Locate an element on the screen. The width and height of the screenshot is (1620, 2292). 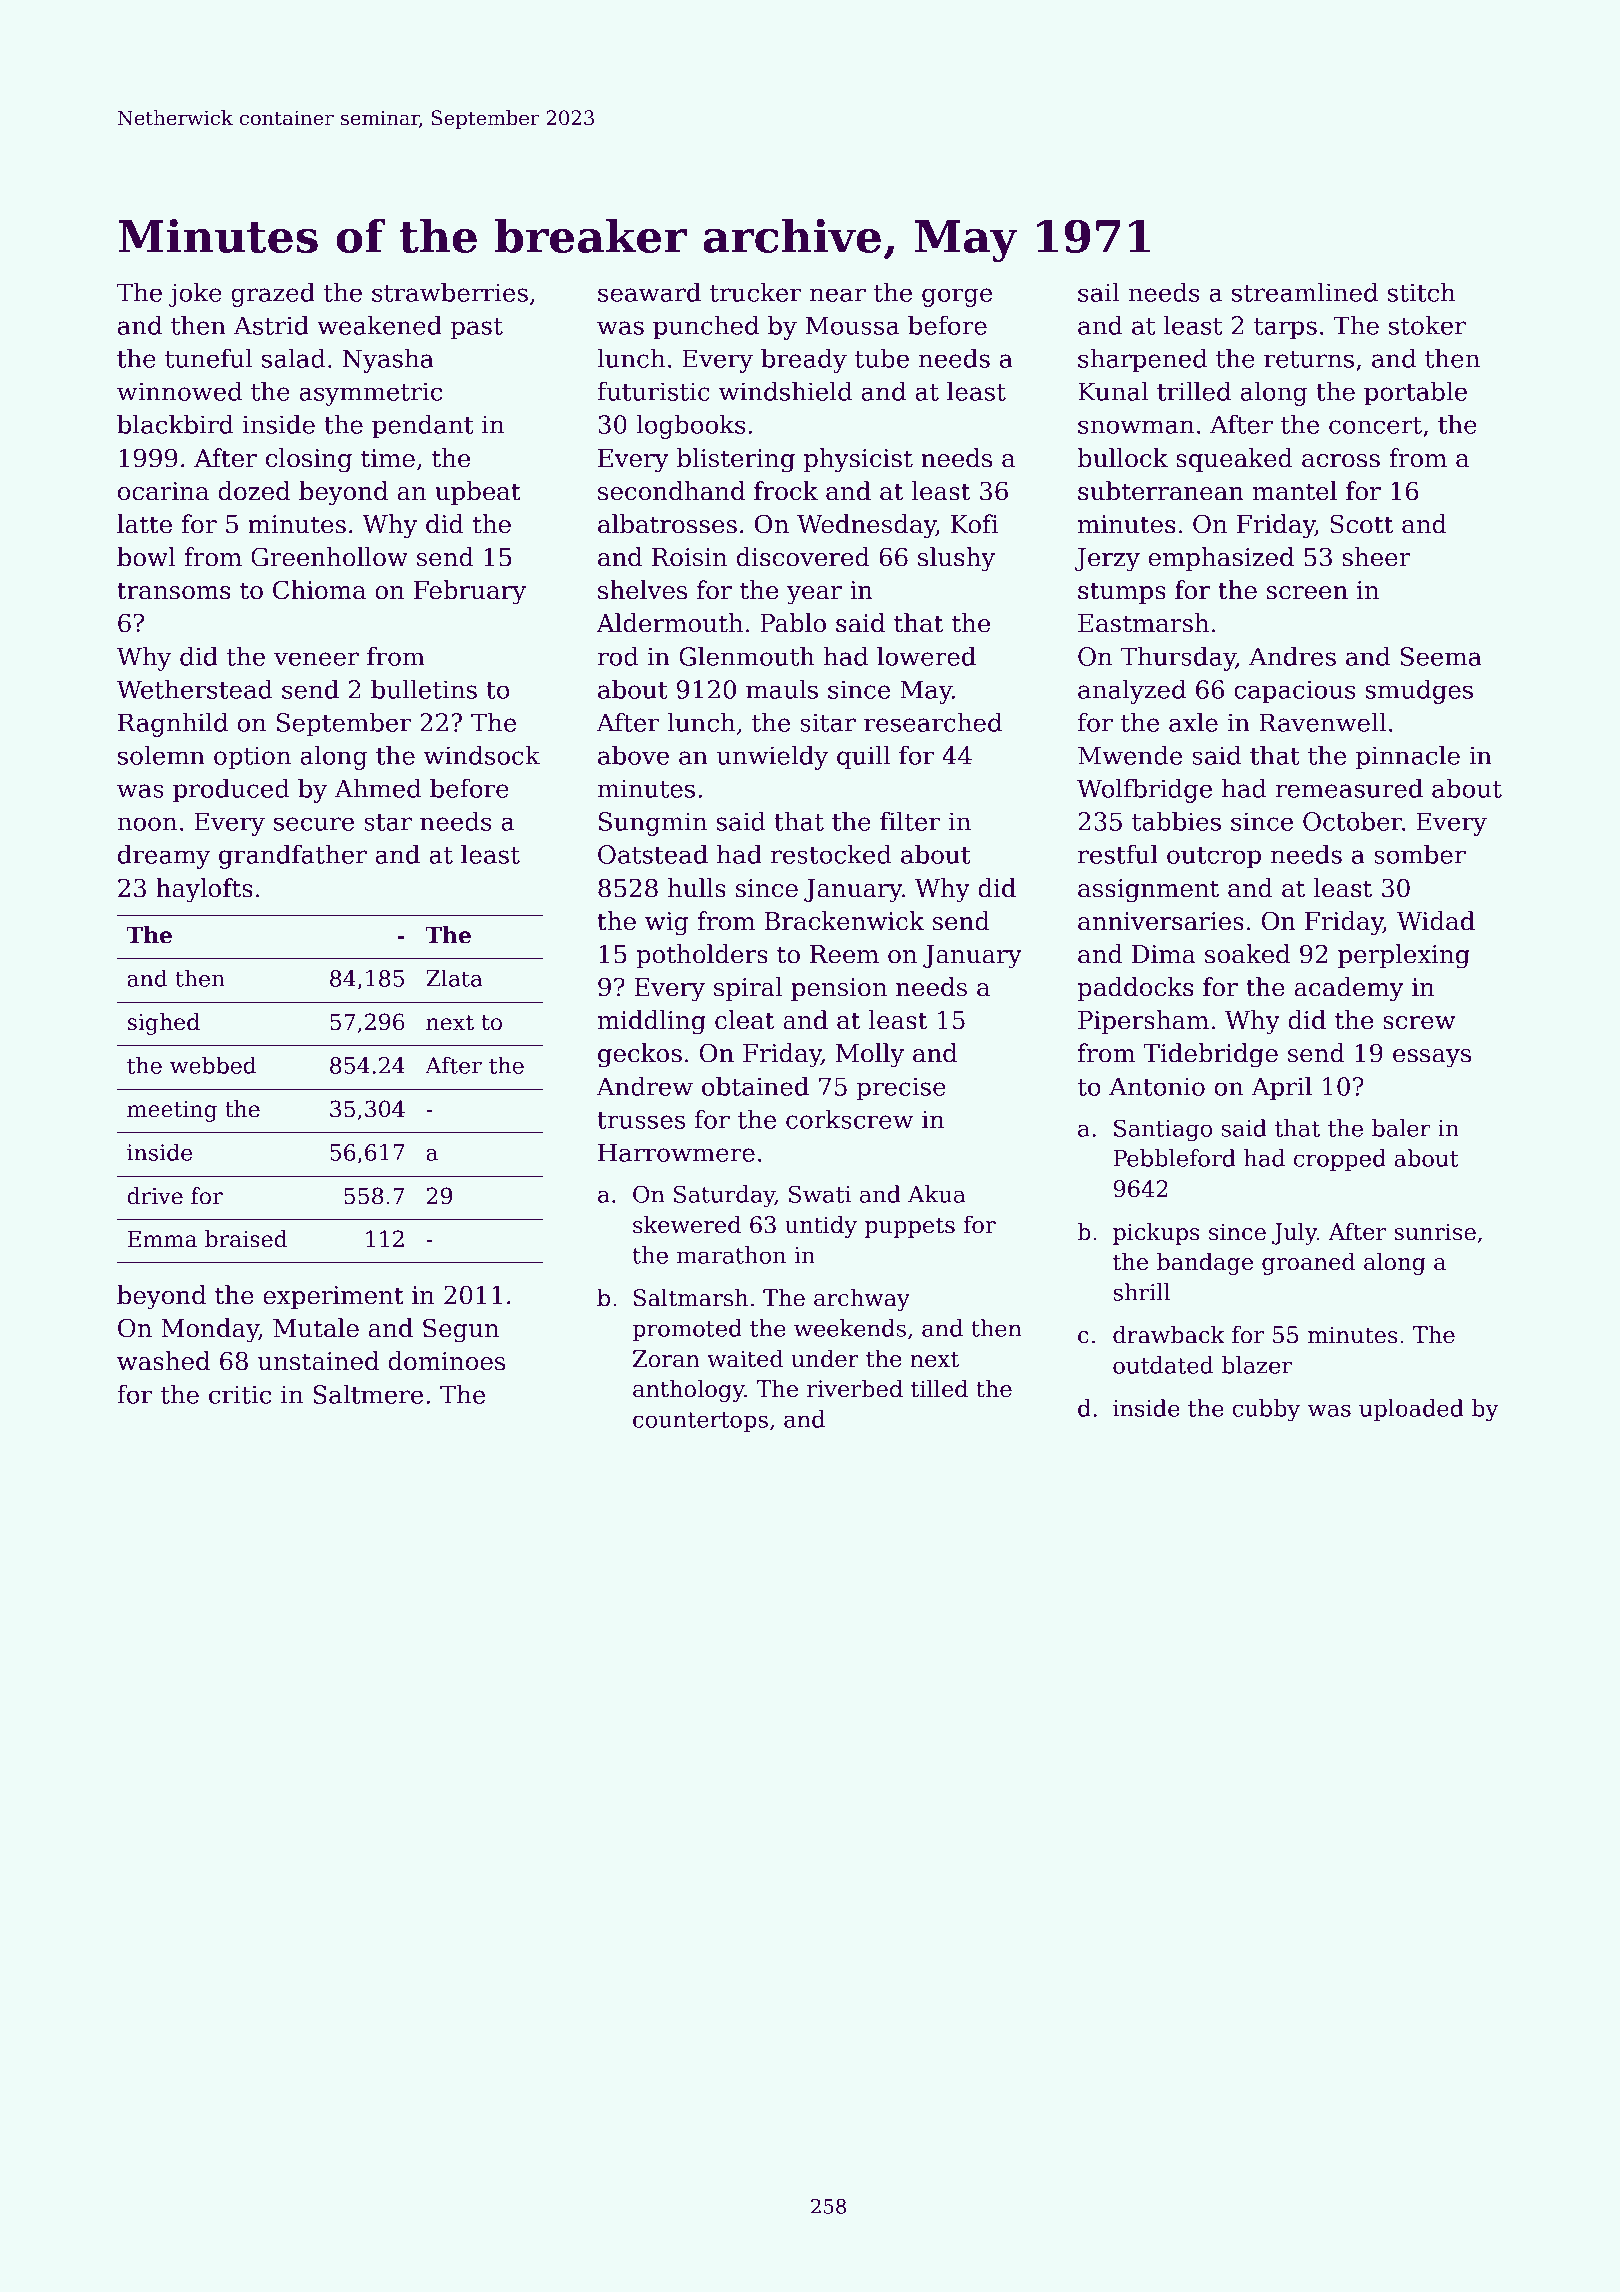
stoker is located at coordinates (1427, 325).
